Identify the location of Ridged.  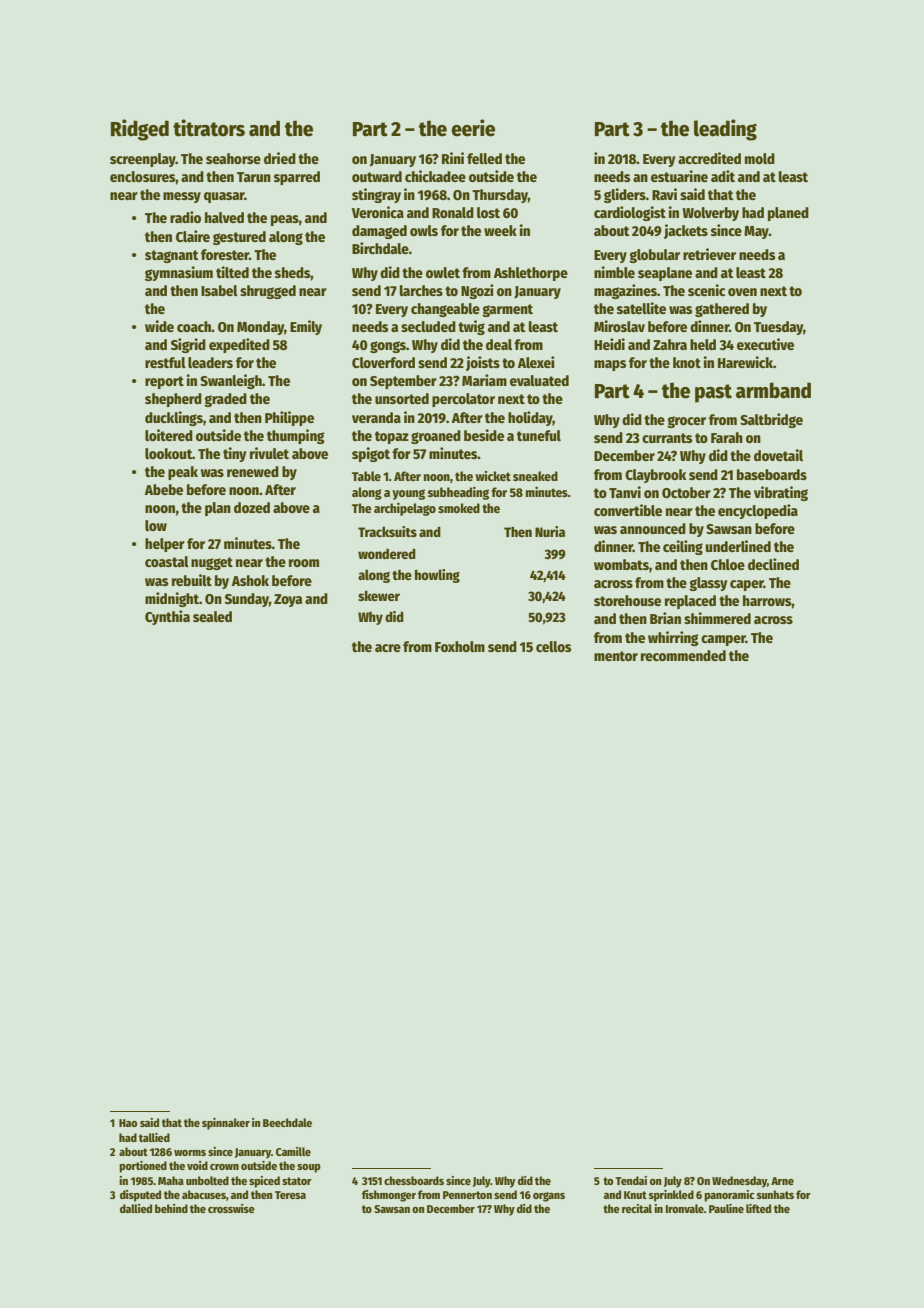
(140, 130).
